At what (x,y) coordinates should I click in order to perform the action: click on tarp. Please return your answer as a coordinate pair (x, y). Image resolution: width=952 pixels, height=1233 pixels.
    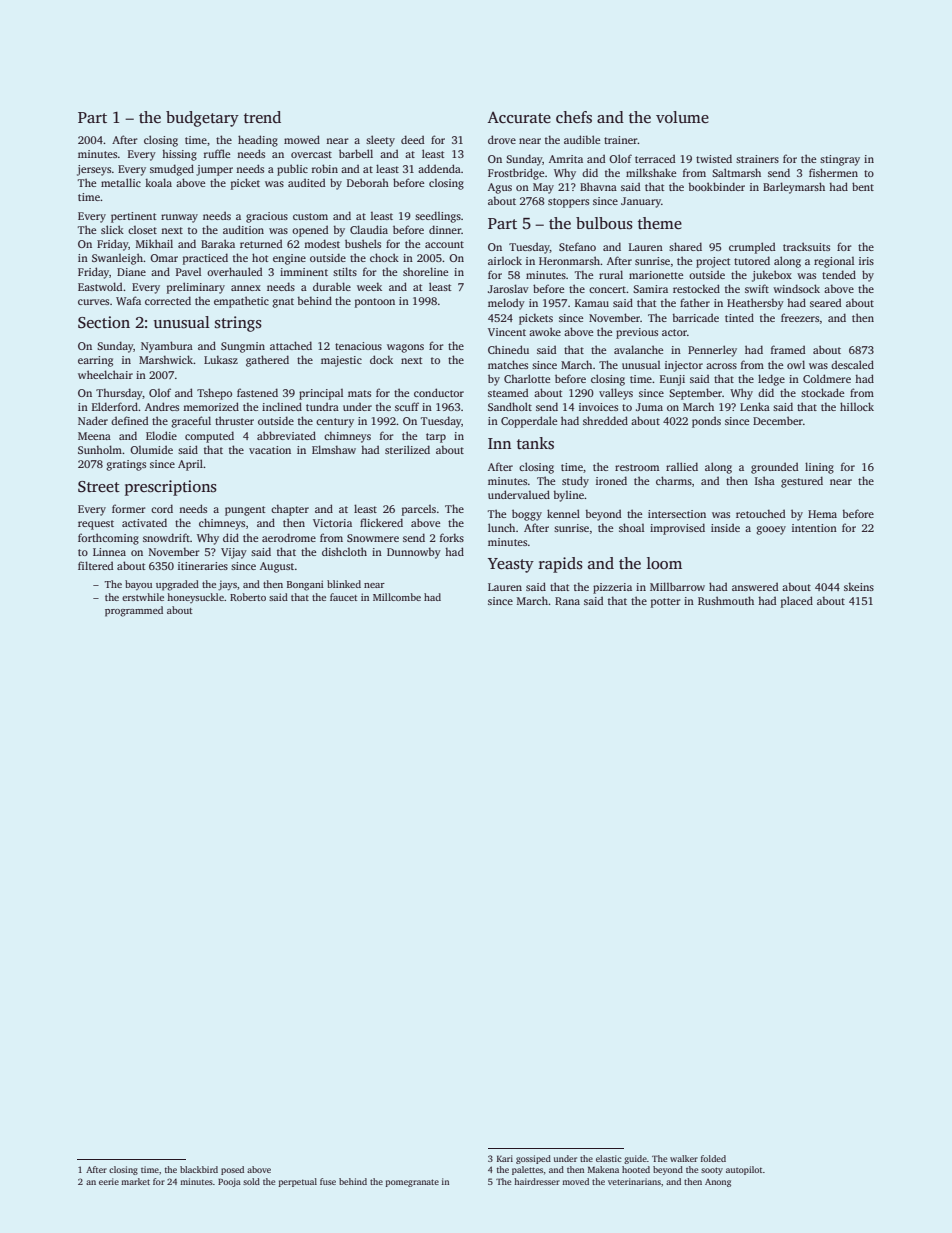
    Looking at the image, I should click on (436, 438).
